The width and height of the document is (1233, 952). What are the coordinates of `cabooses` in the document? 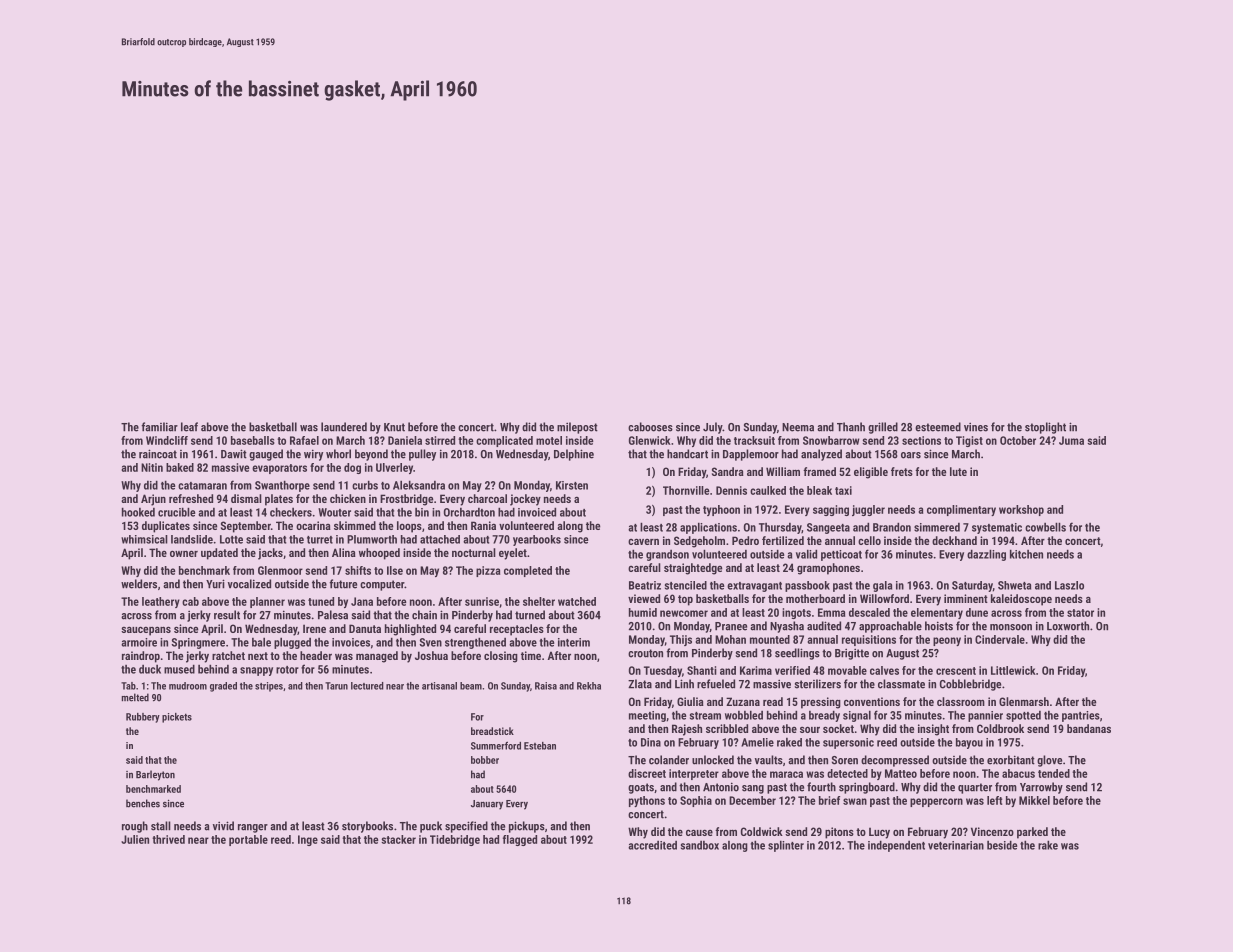 It's located at (650, 427).
